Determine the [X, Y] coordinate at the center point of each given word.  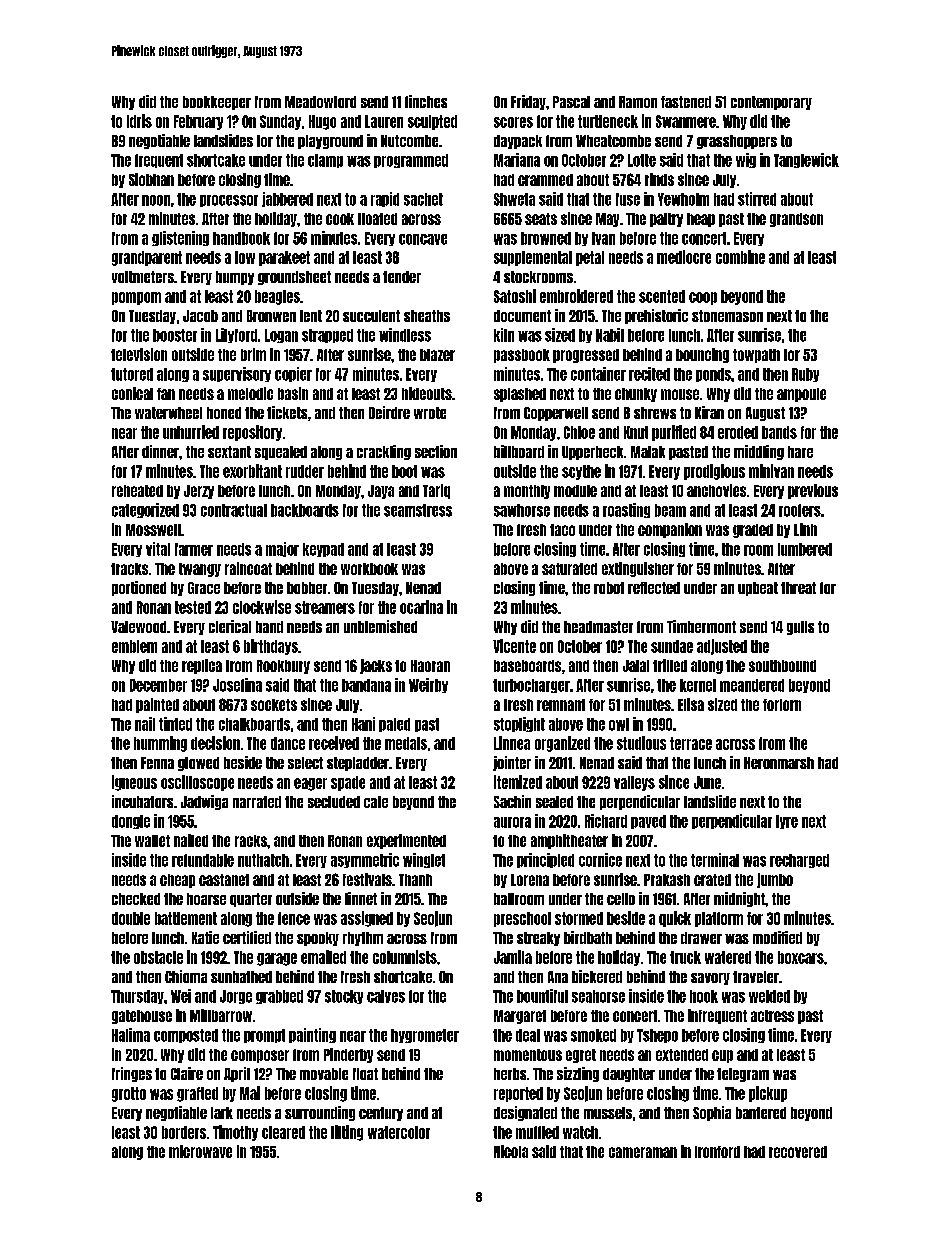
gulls [800, 628]
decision [215, 743]
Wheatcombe [613, 141]
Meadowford [320, 102]
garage [277, 959]
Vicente [514, 646]
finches [426, 101]
